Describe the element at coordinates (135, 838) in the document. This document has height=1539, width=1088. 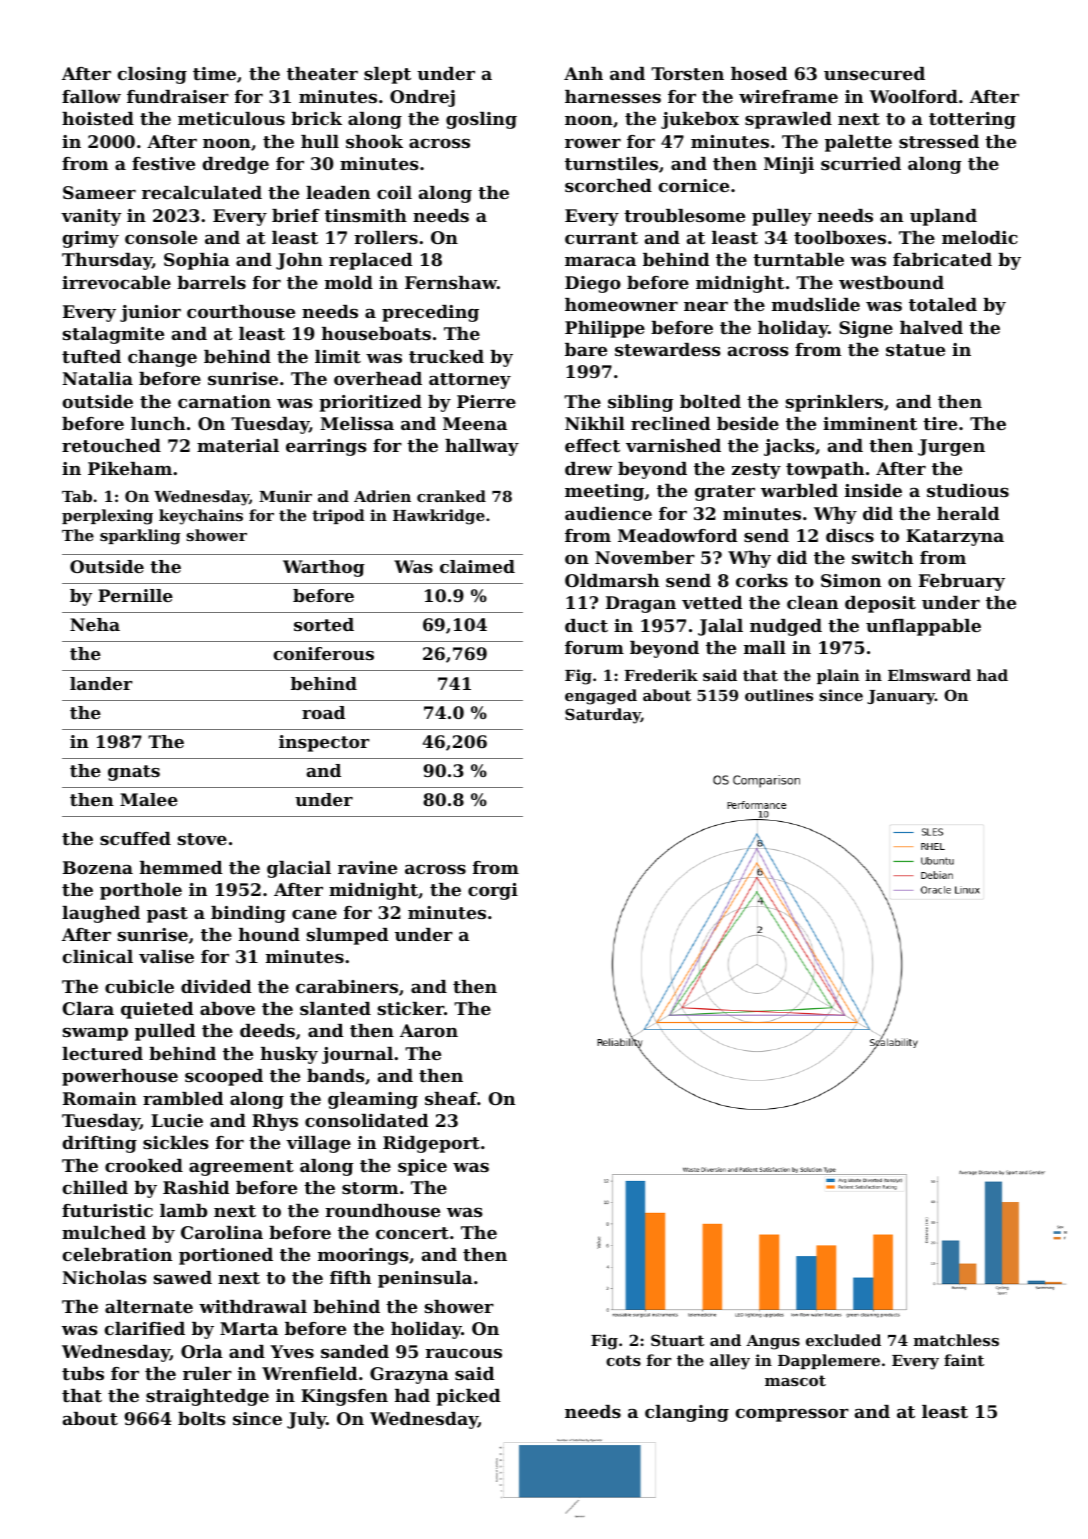
I see `scuffed` at that location.
